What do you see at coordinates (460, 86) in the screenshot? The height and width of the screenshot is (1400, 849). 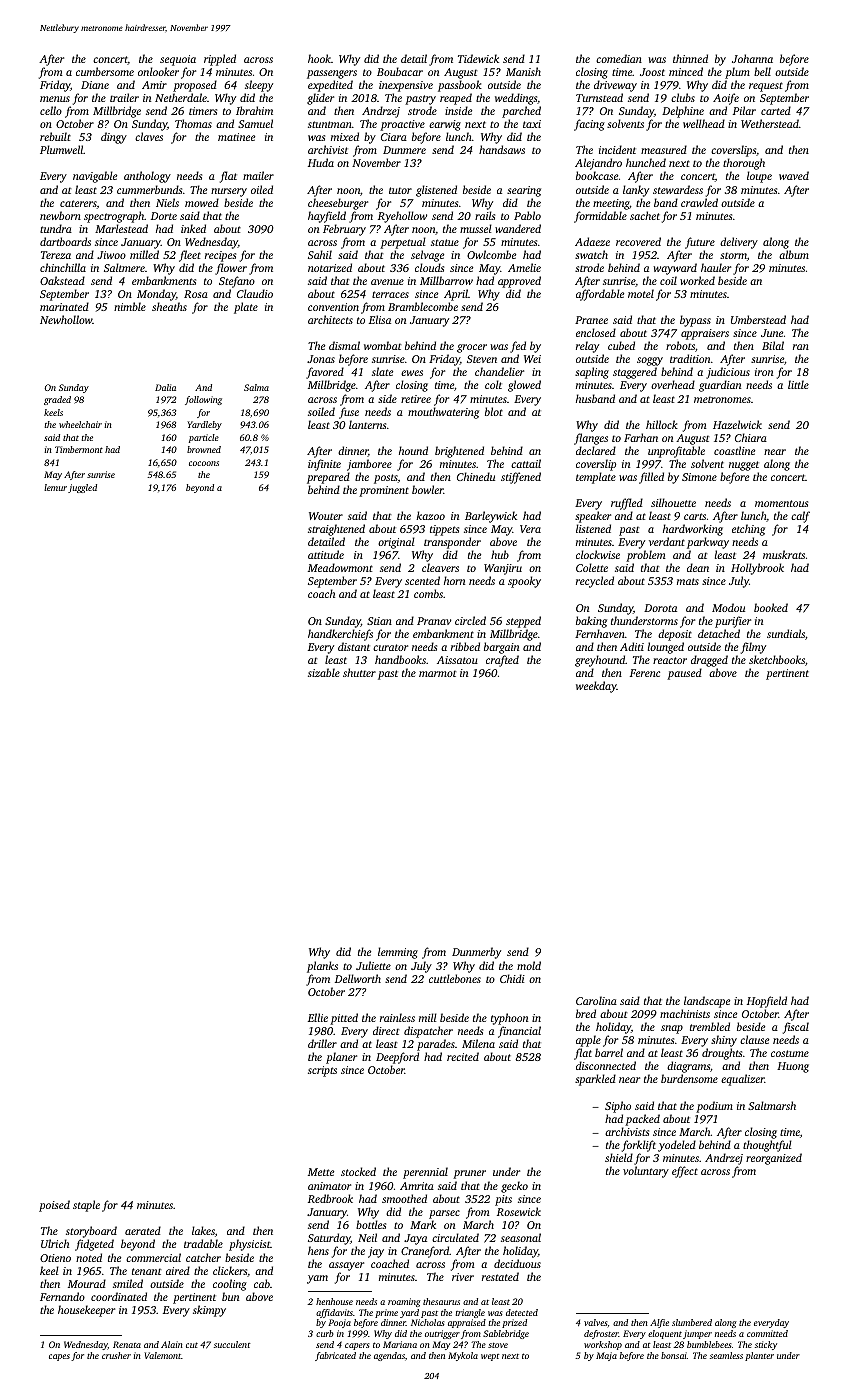 I see `passbook` at bounding box center [460, 86].
